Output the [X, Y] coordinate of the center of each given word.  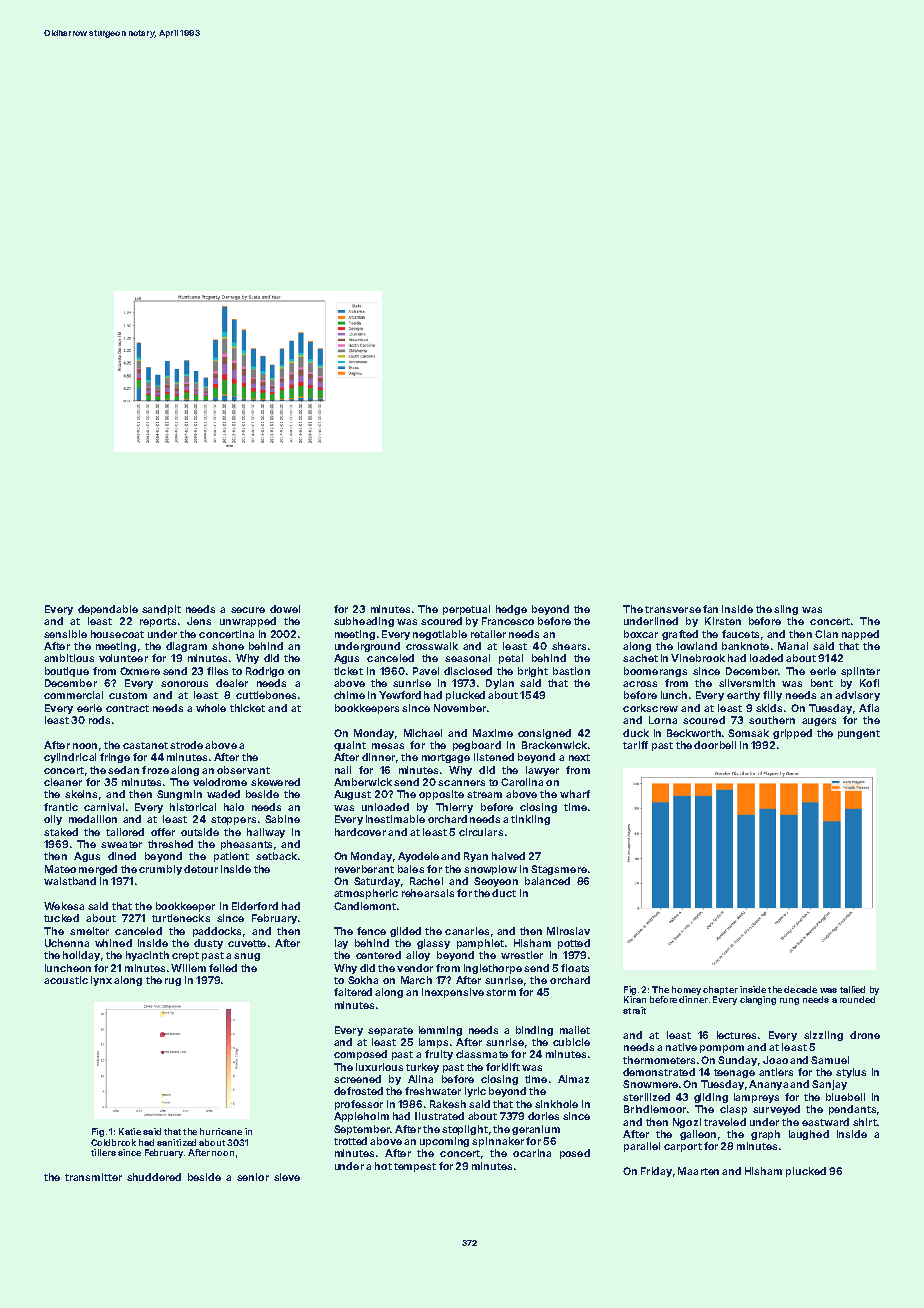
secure [248, 610]
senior [253, 1177]
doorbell [715, 745]
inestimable [395, 819]
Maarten [698, 1171]
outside [200, 832]
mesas [388, 746]
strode [186, 745]
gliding [711, 1098]
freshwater [433, 1091]
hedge [511, 610]
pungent [859, 734]
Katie [130, 1131]
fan [710, 609]
